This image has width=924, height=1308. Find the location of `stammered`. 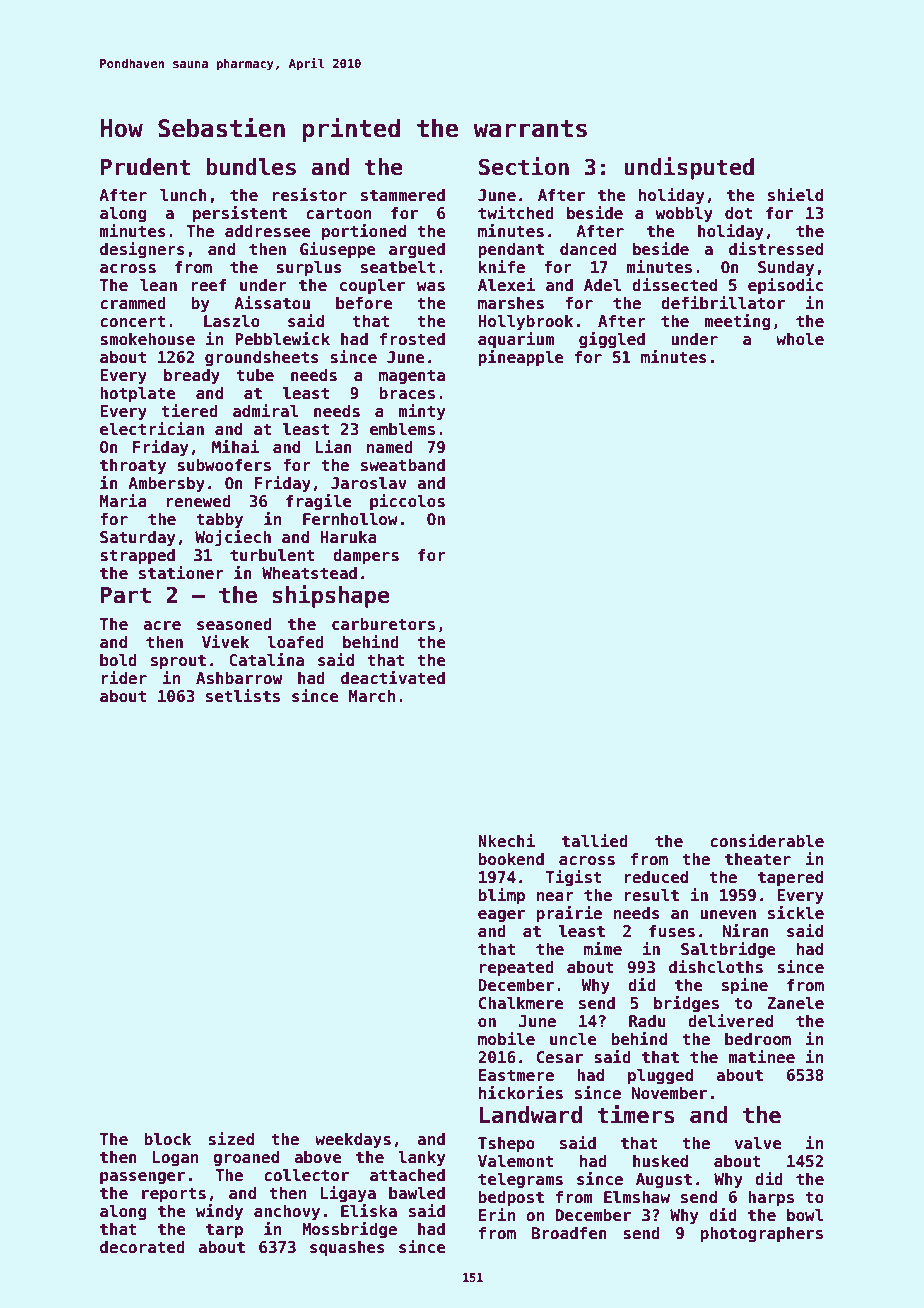

stammered is located at coordinates (403, 195).
